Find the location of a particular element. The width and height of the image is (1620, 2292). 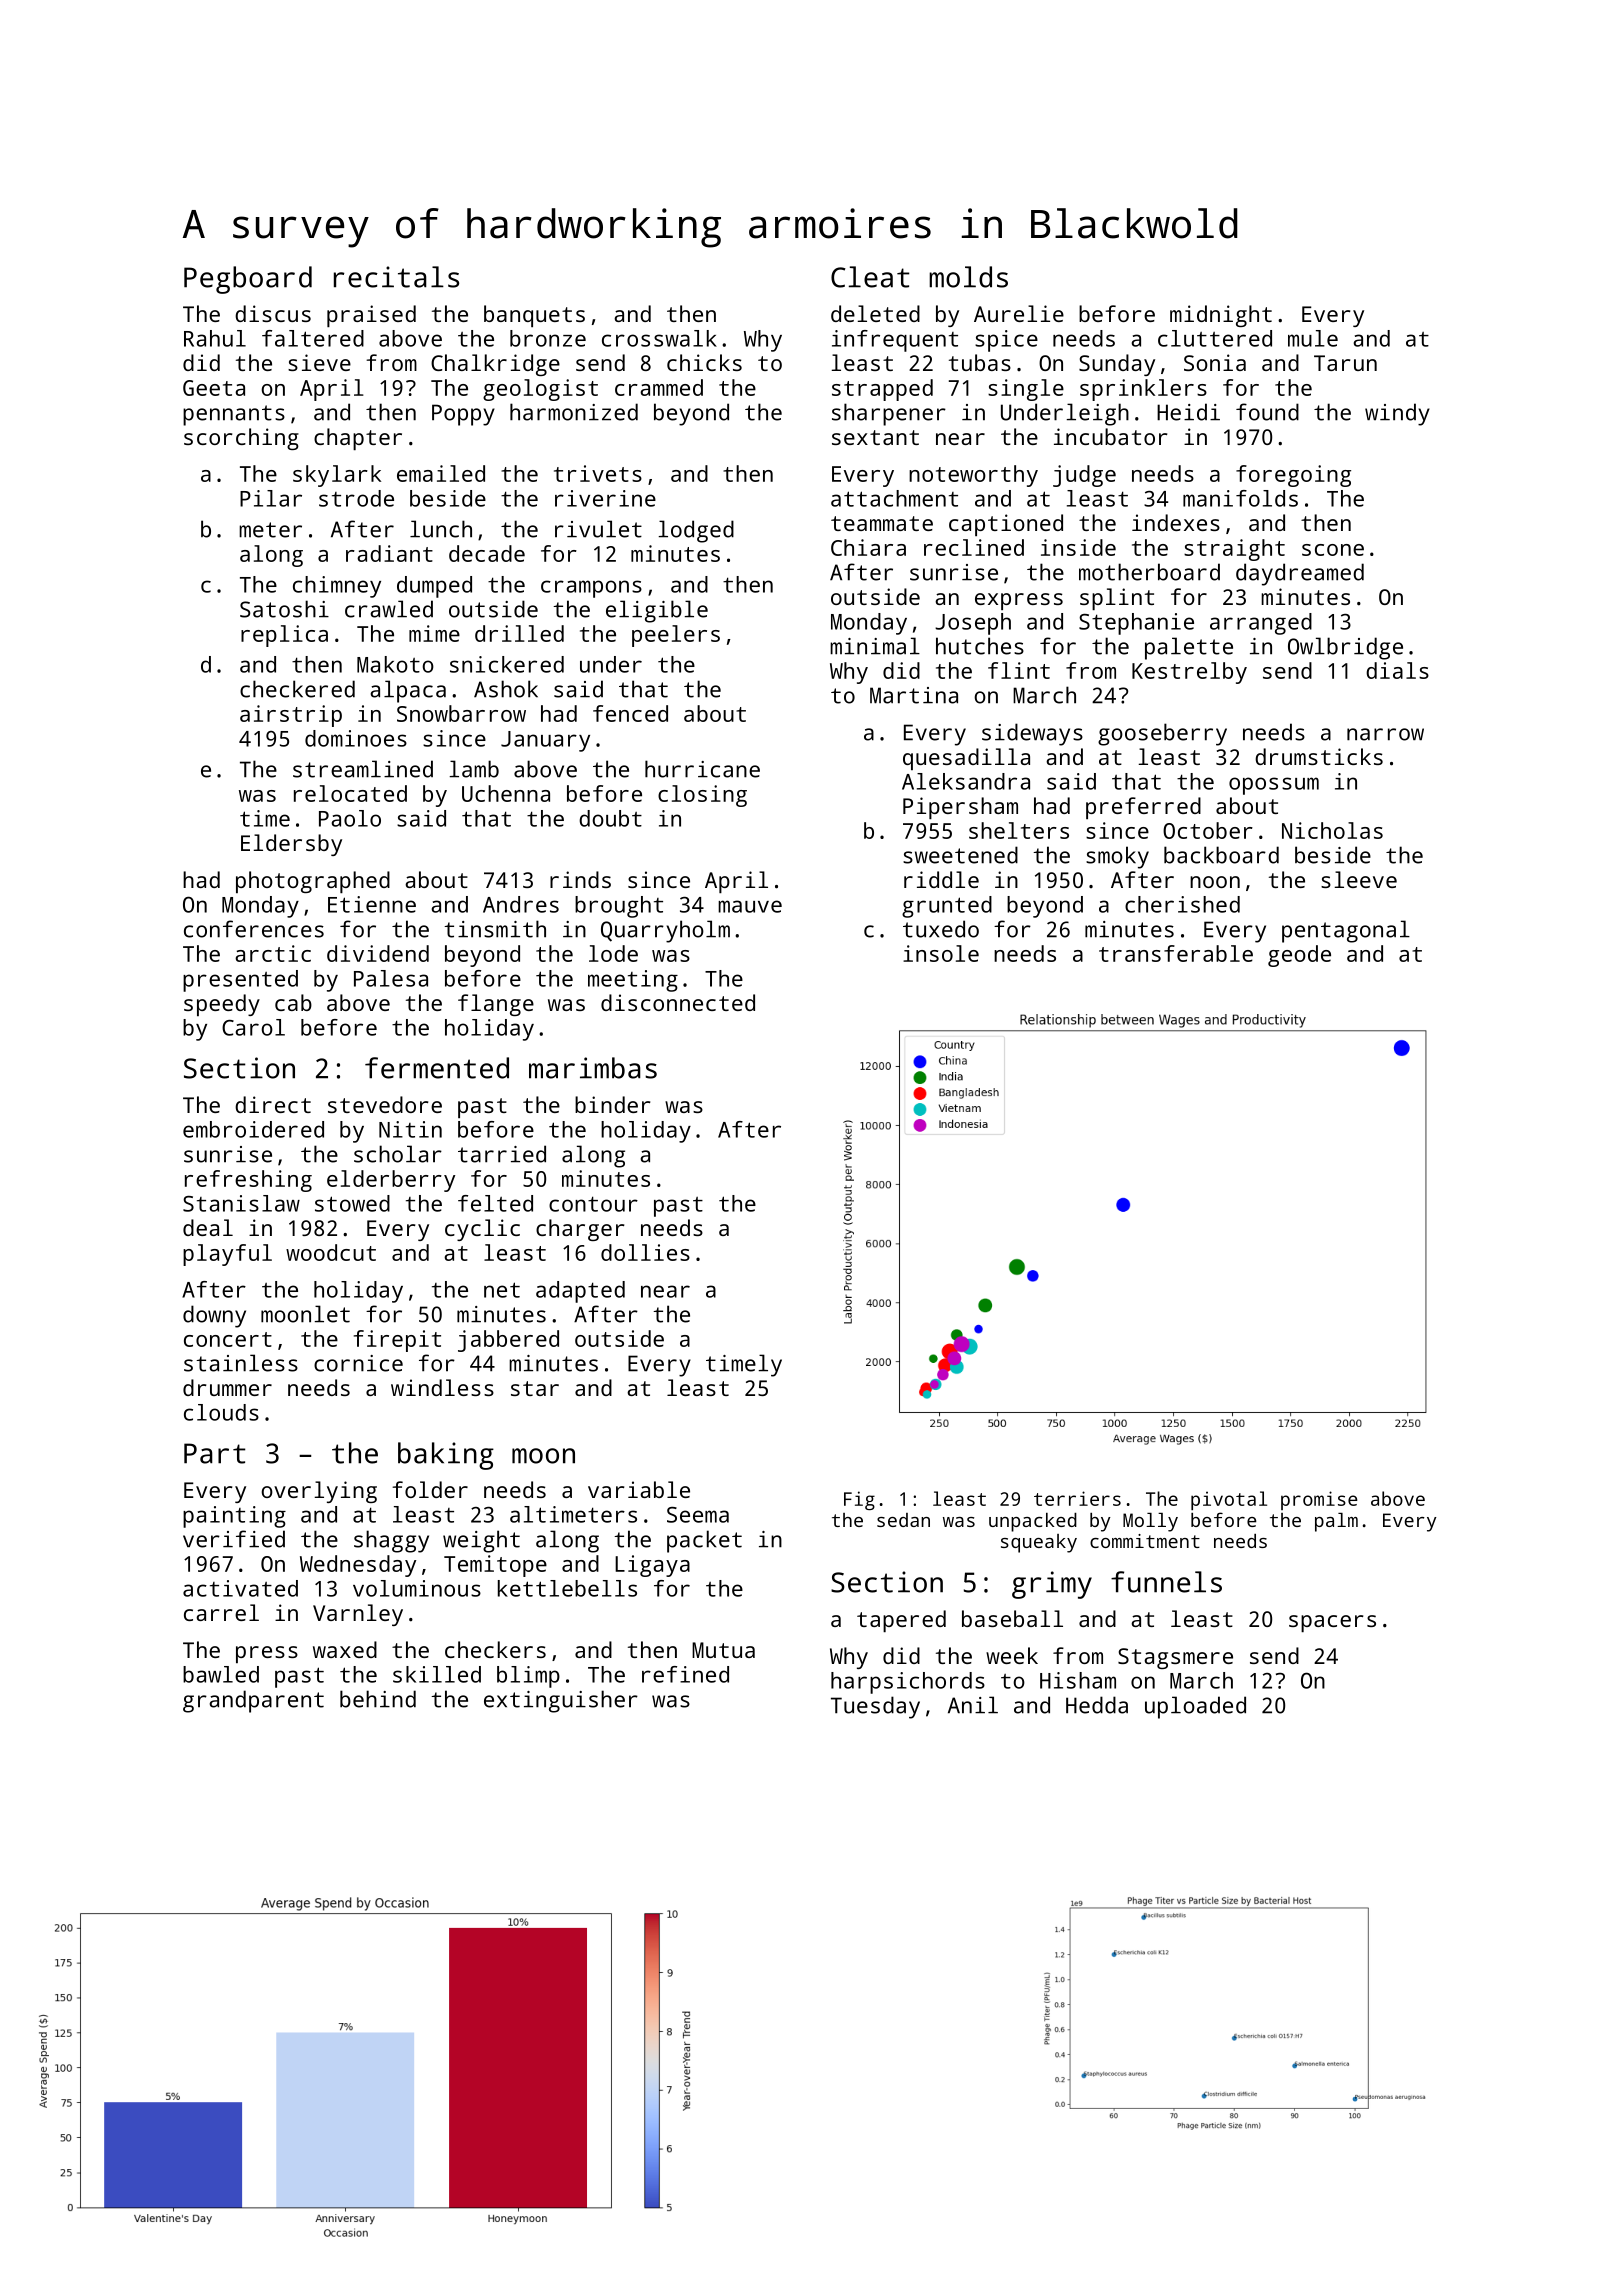

crampons is located at coordinates (591, 589).
